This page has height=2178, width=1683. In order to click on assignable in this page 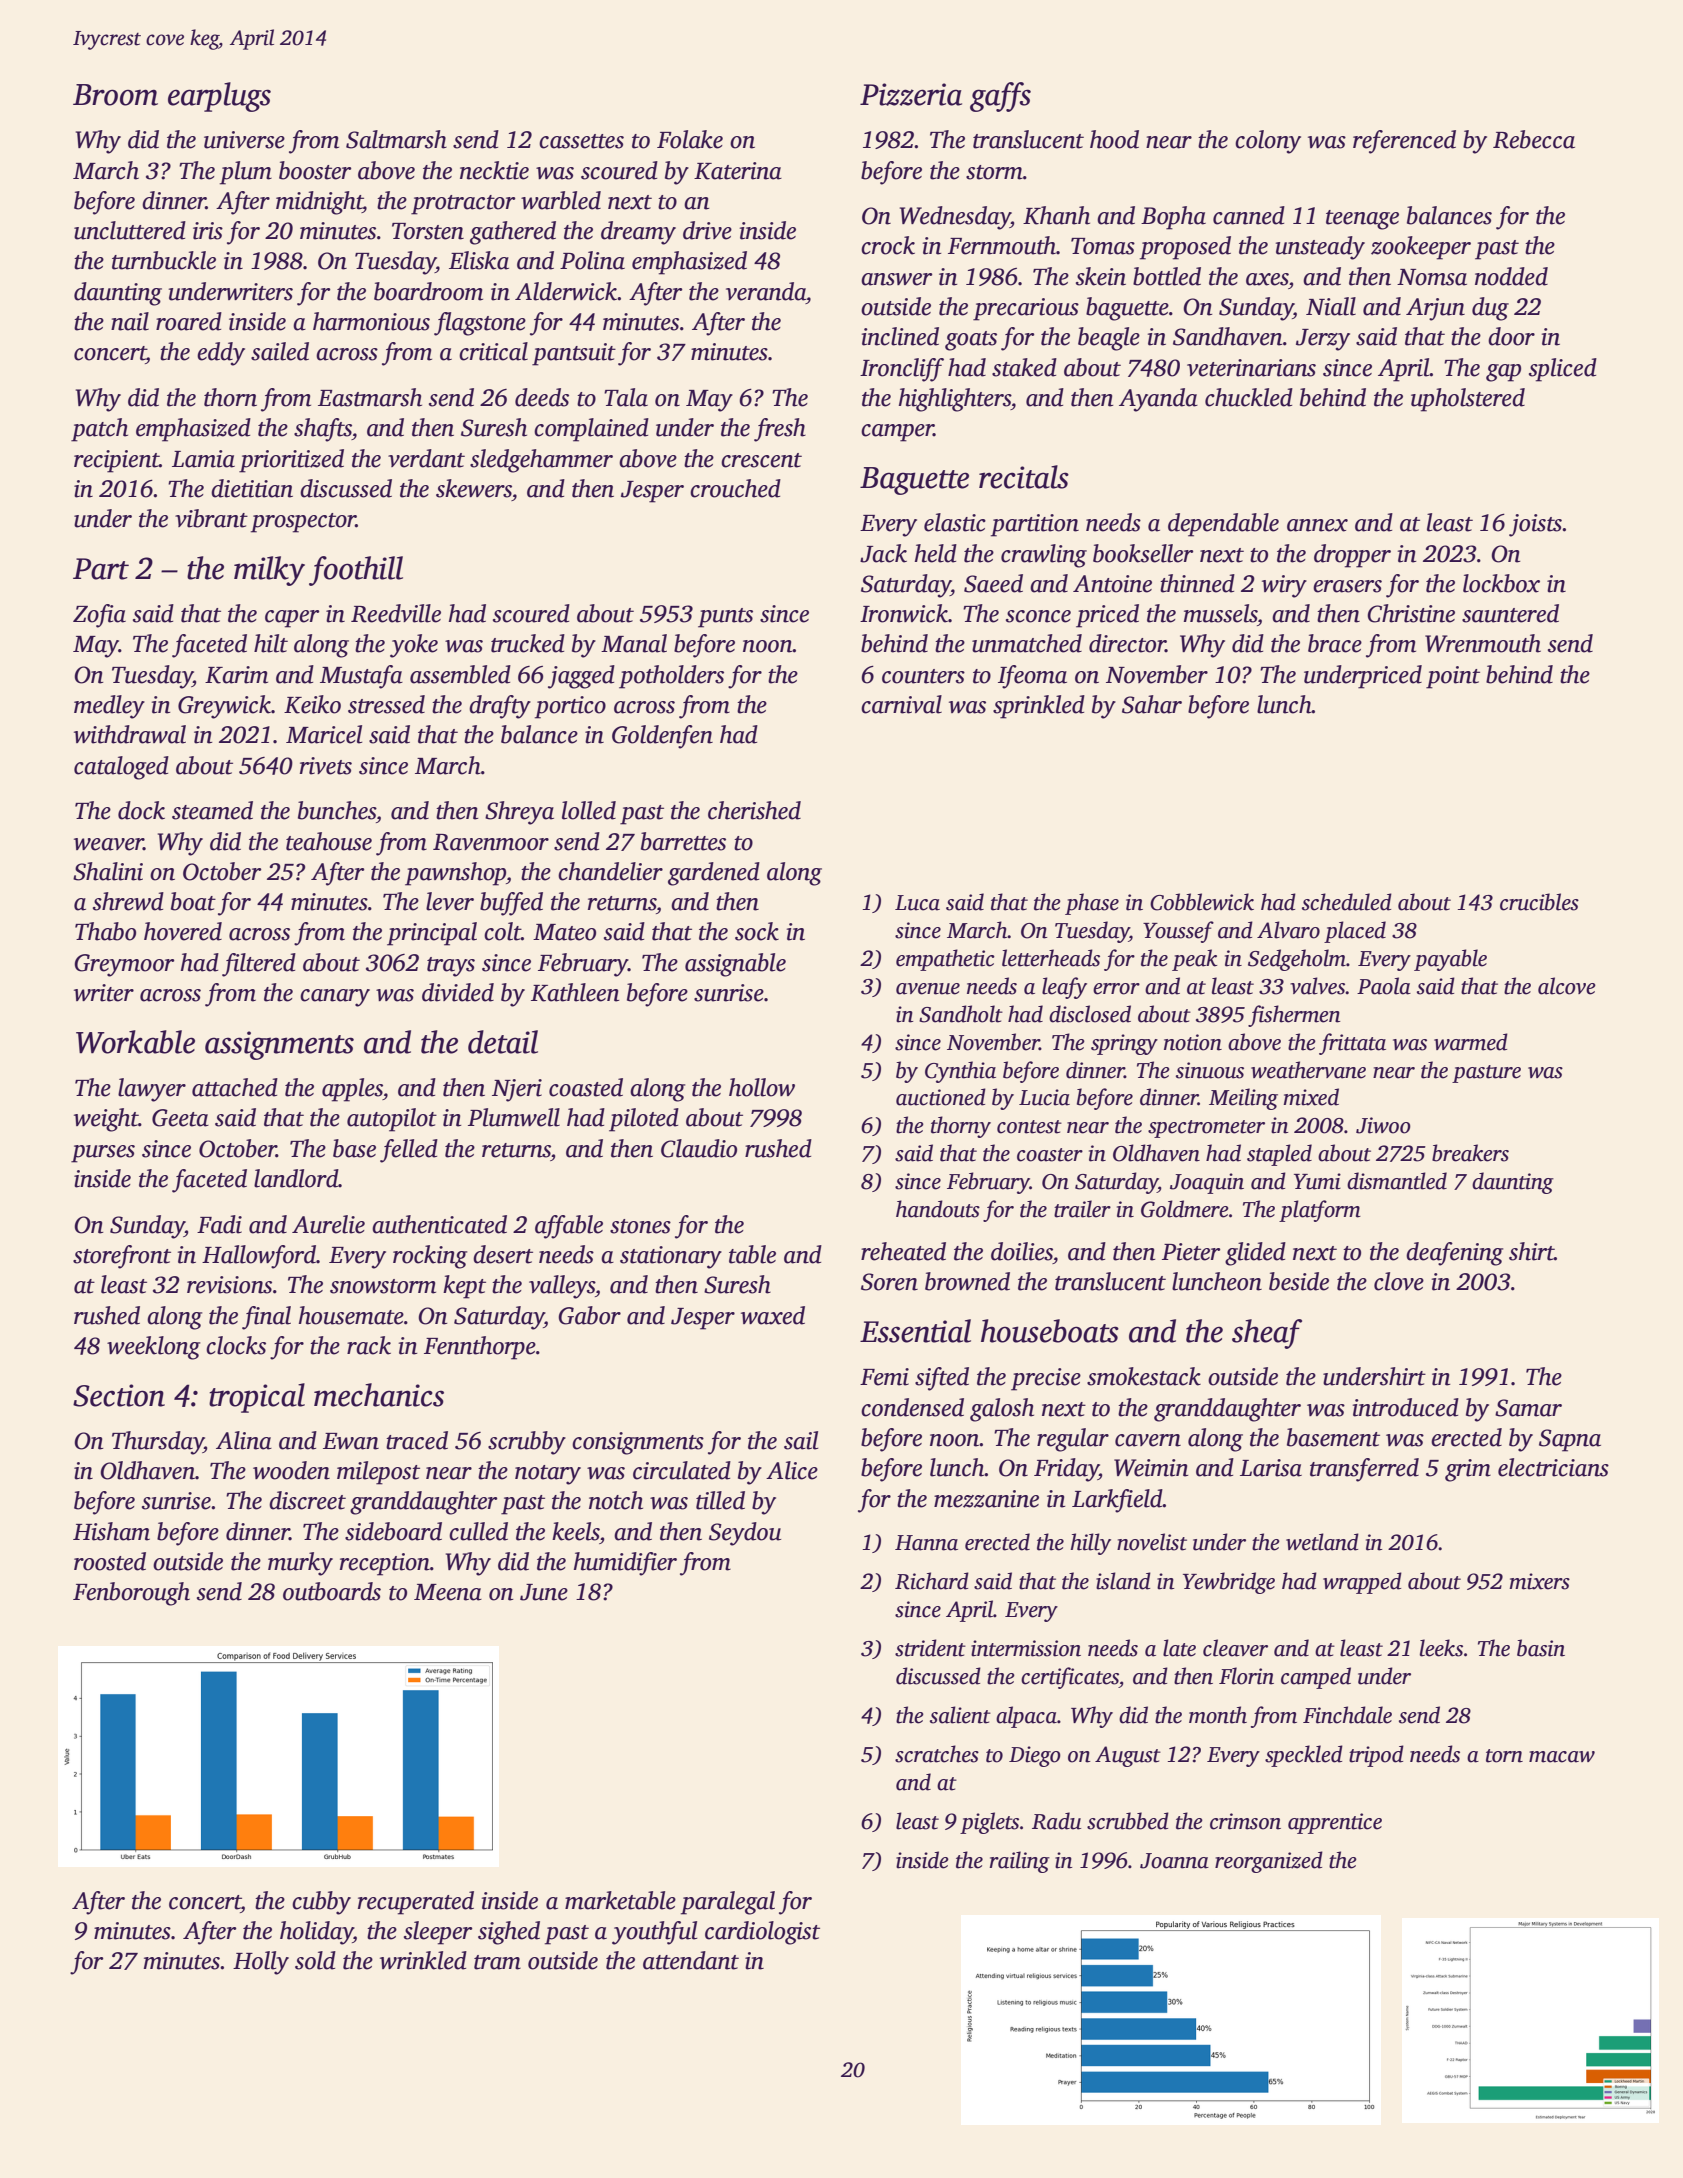, I will do `click(735, 965)`.
